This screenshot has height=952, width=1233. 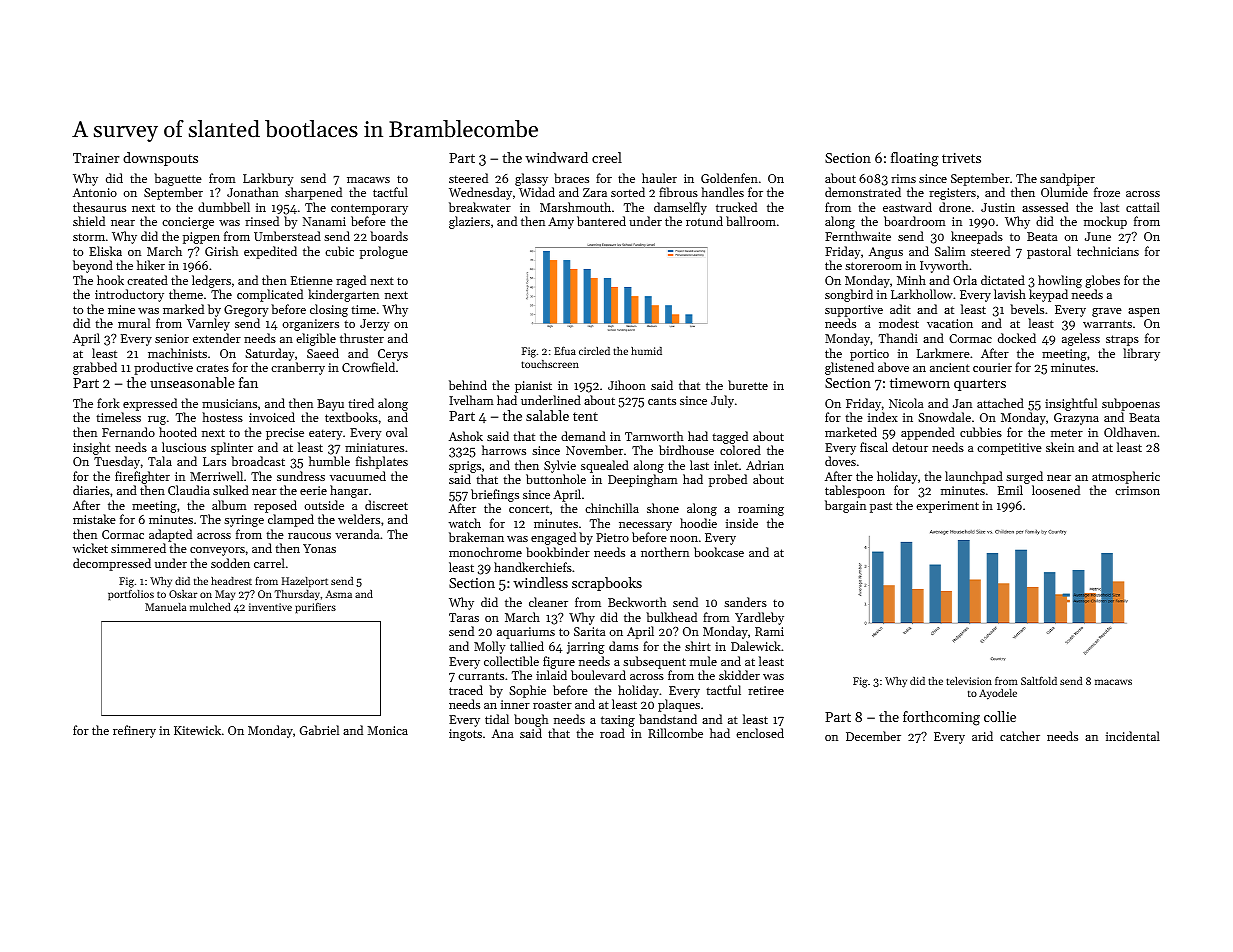 What do you see at coordinates (982, 736) in the screenshot?
I see `arid` at bounding box center [982, 736].
